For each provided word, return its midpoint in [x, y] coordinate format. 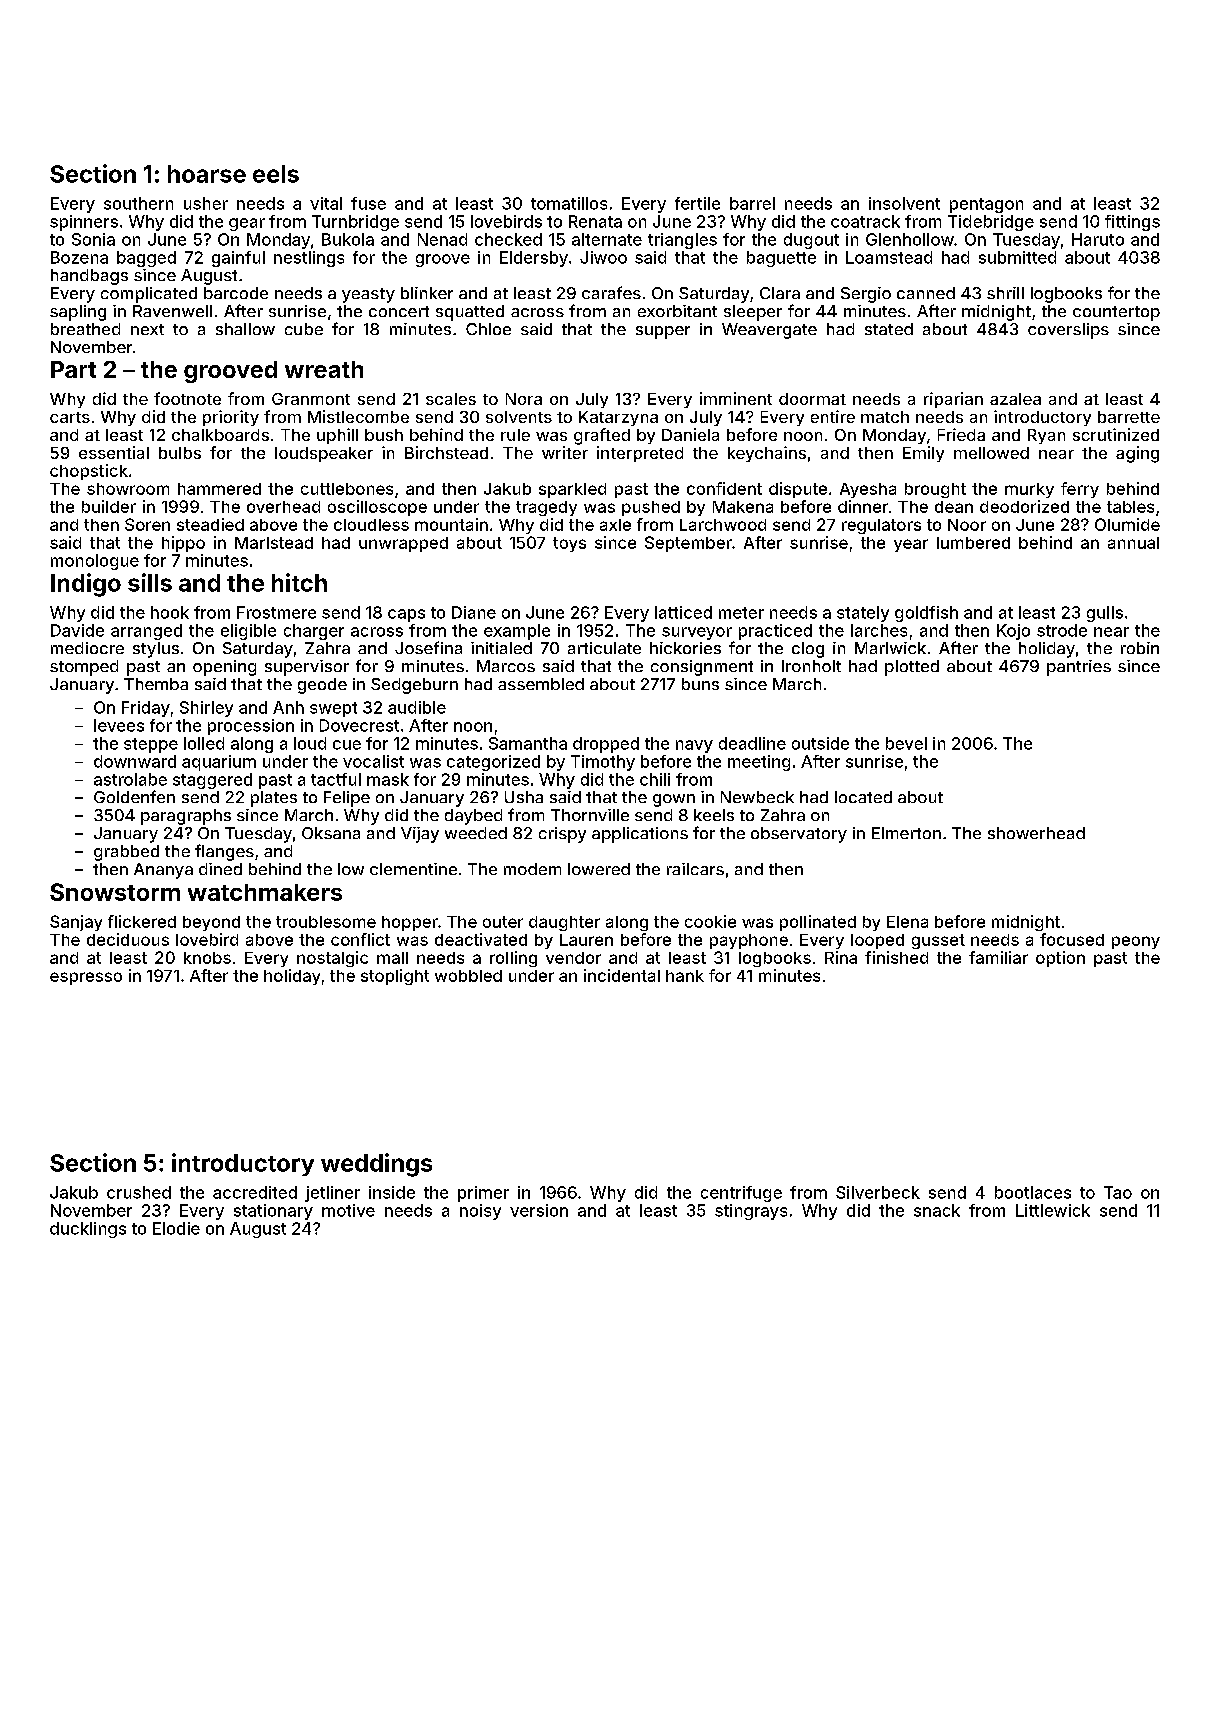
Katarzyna [618, 418]
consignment [702, 668]
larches [879, 630]
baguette [781, 259]
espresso [86, 978]
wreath [324, 369]
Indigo [86, 585]
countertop [1116, 313]
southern [138, 203]
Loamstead [889, 257]
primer [483, 1194]
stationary [273, 1212]
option [1060, 959]
